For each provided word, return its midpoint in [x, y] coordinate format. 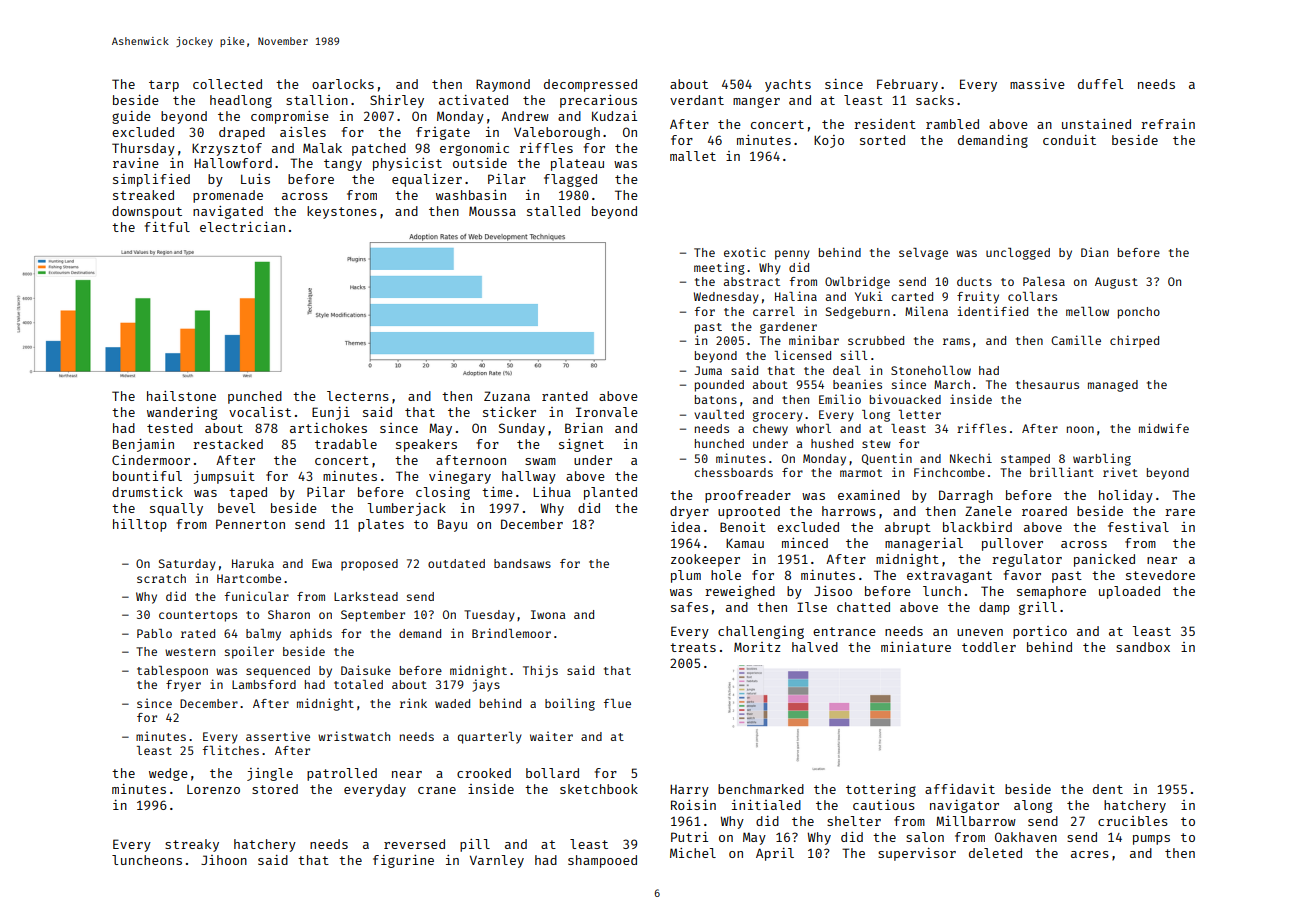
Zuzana [507, 396]
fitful [167, 227]
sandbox [1143, 647]
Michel [693, 853]
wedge [168, 774]
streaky [192, 845]
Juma [708, 370]
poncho [1139, 313]
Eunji [331, 413]
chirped [1134, 341]
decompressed [590, 85]
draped [242, 133]
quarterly [490, 738]
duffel [1100, 84]
